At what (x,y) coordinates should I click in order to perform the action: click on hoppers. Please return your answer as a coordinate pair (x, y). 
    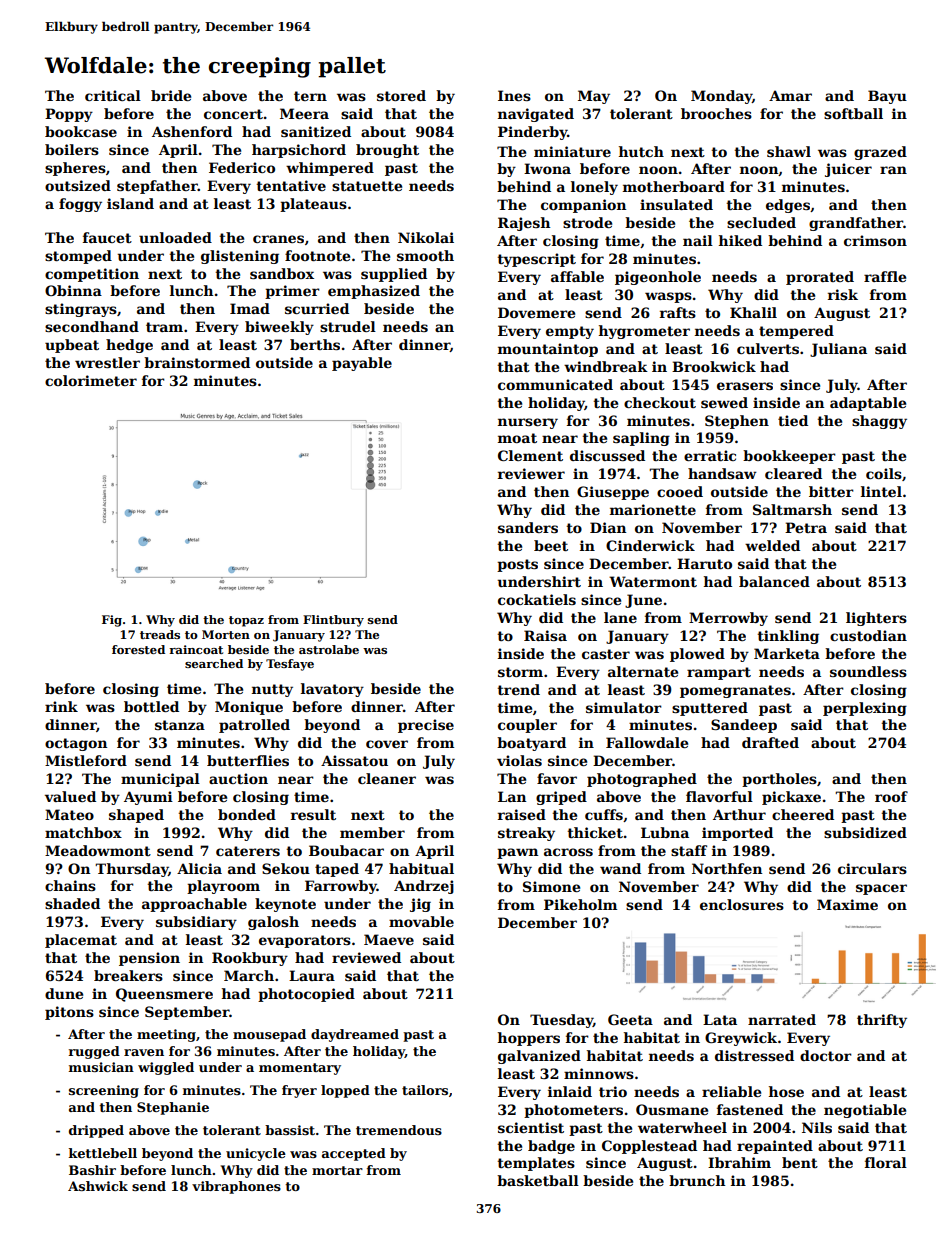
    Looking at the image, I should click on (529, 1039).
